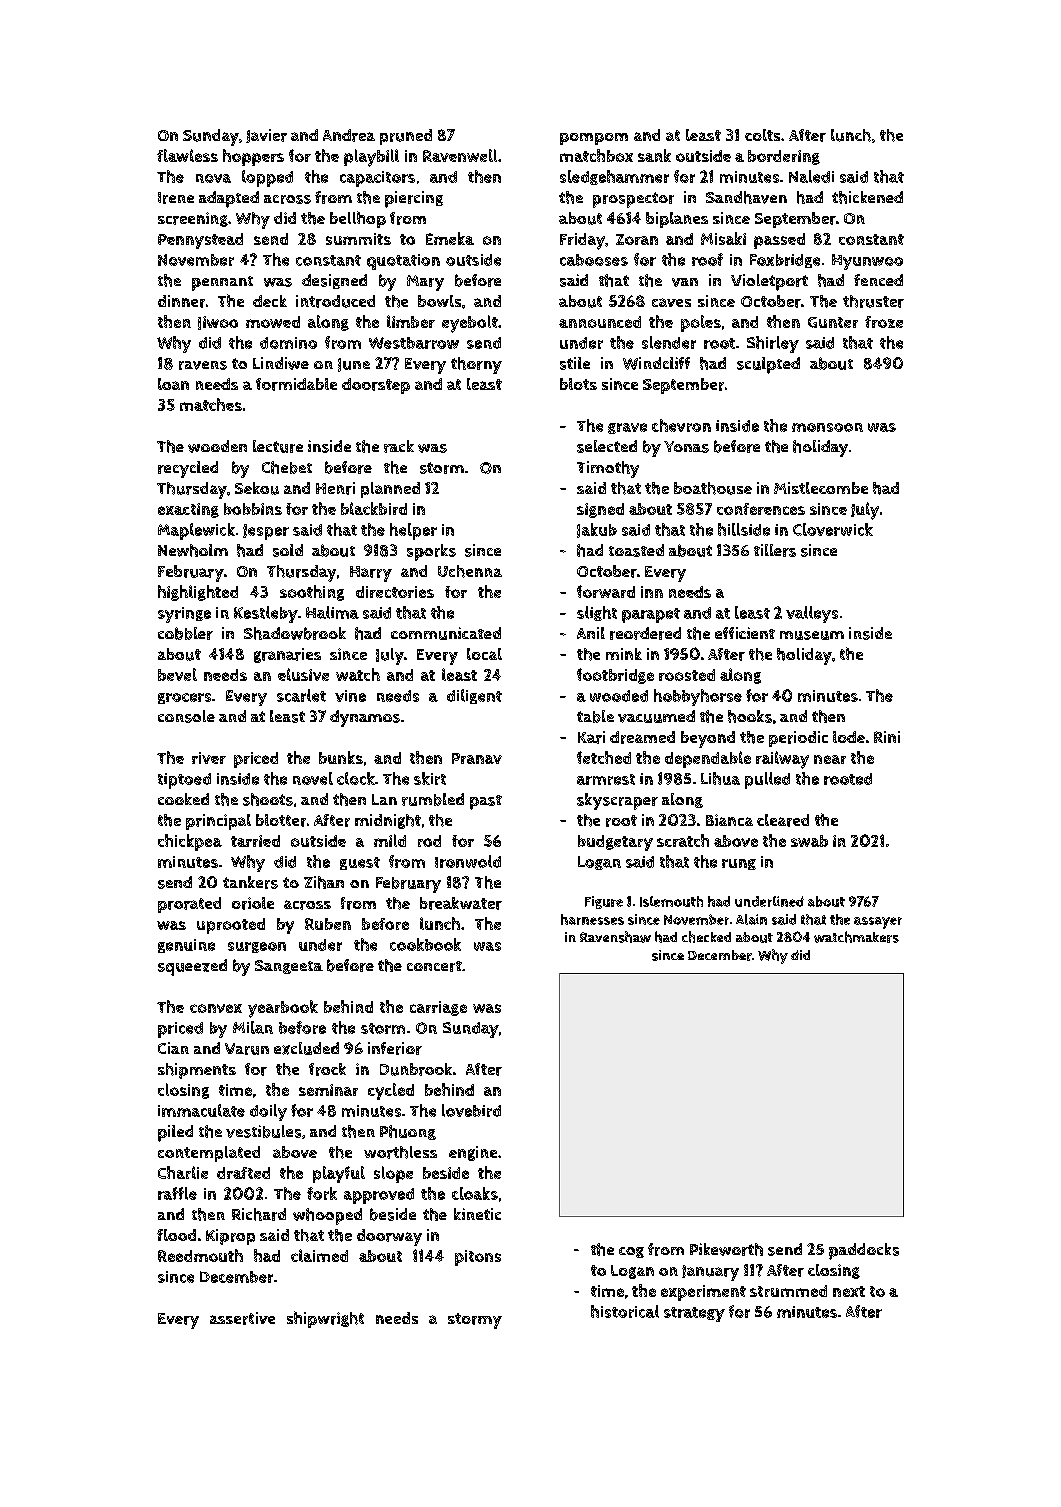  Describe the element at coordinates (473, 1153) in the screenshot. I see `engine` at that location.
